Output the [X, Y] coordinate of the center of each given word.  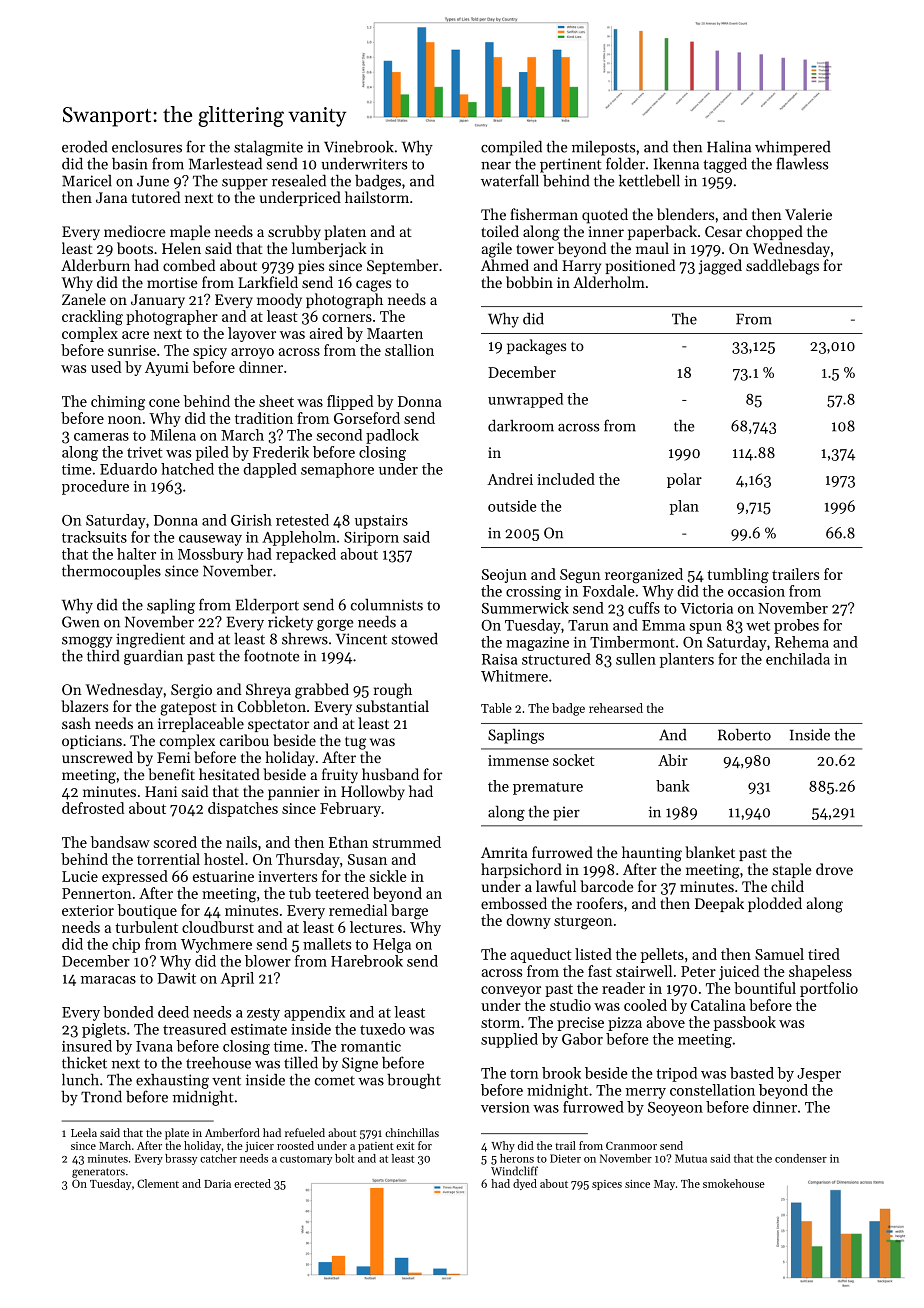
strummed [407, 842]
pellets [662, 955]
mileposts [603, 148]
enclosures [147, 146]
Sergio [191, 691]
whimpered [792, 148]
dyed [525, 1184]
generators [98, 1173]
